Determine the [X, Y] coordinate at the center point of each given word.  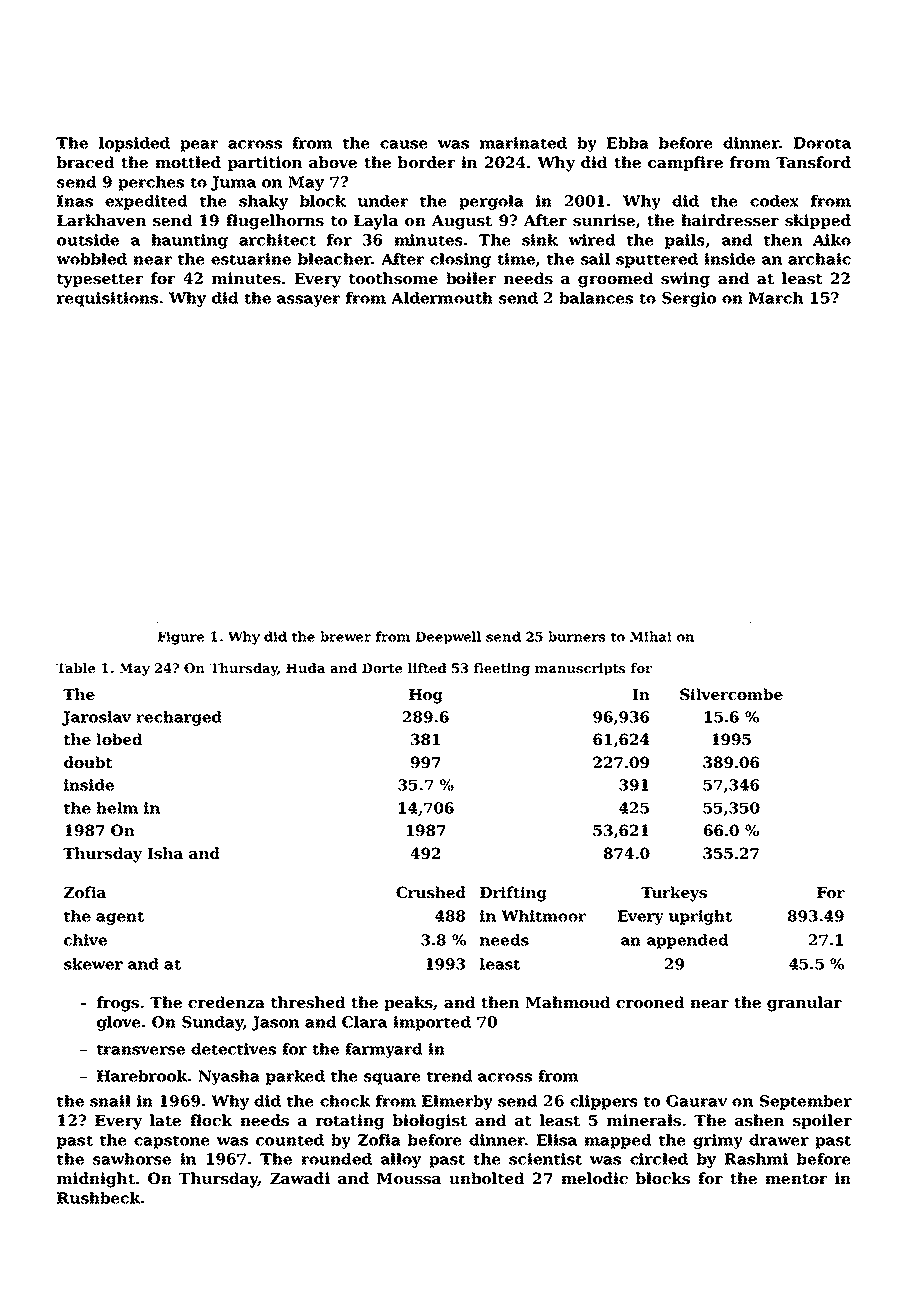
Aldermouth [442, 298]
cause [404, 144]
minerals [644, 1120]
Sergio [689, 299]
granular [804, 1004]
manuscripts [580, 669]
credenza [226, 1002]
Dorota [822, 143]
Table [75, 668]
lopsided [134, 144]
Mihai [651, 636]
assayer [308, 301]
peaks [408, 1003]
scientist [545, 1159]
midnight [96, 1180]
